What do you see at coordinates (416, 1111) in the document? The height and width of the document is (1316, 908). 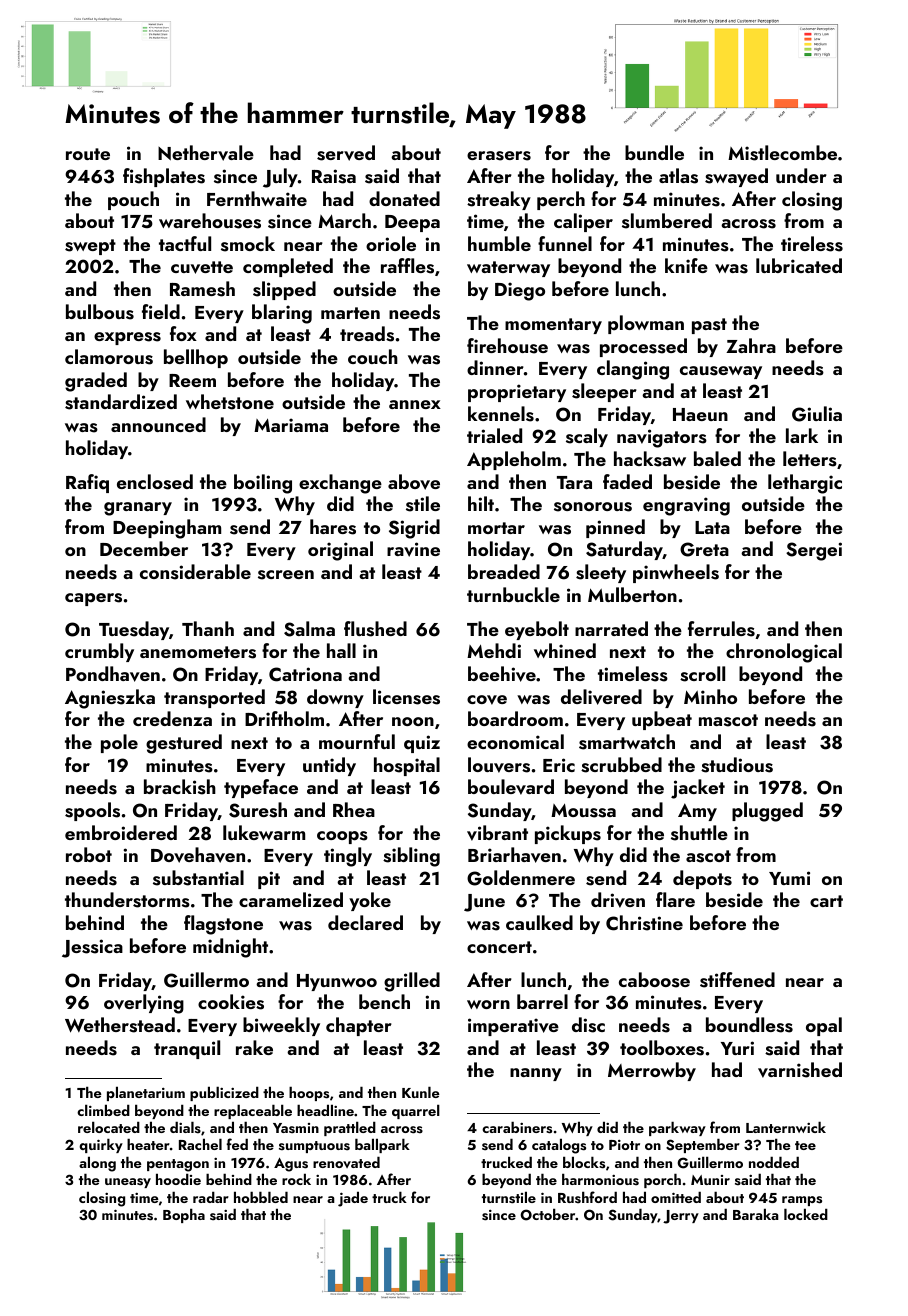 I see `quarrel` at bounding box center [416, 1111].
